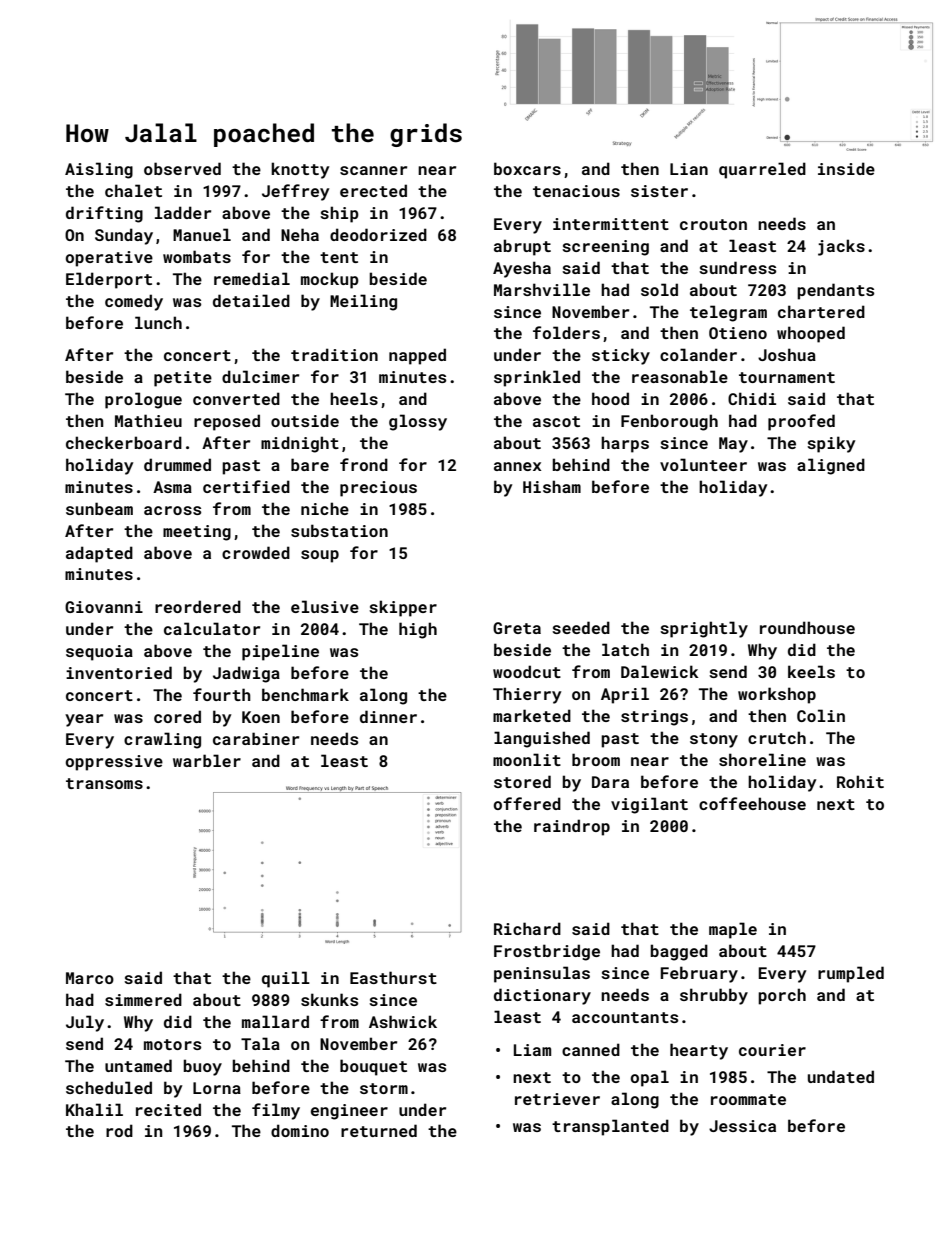 The width and height of the document is (952, 1233). What do you see at coordinates (104, 214) in the document?
I see `drifting` at bounding box center [104, 214].
